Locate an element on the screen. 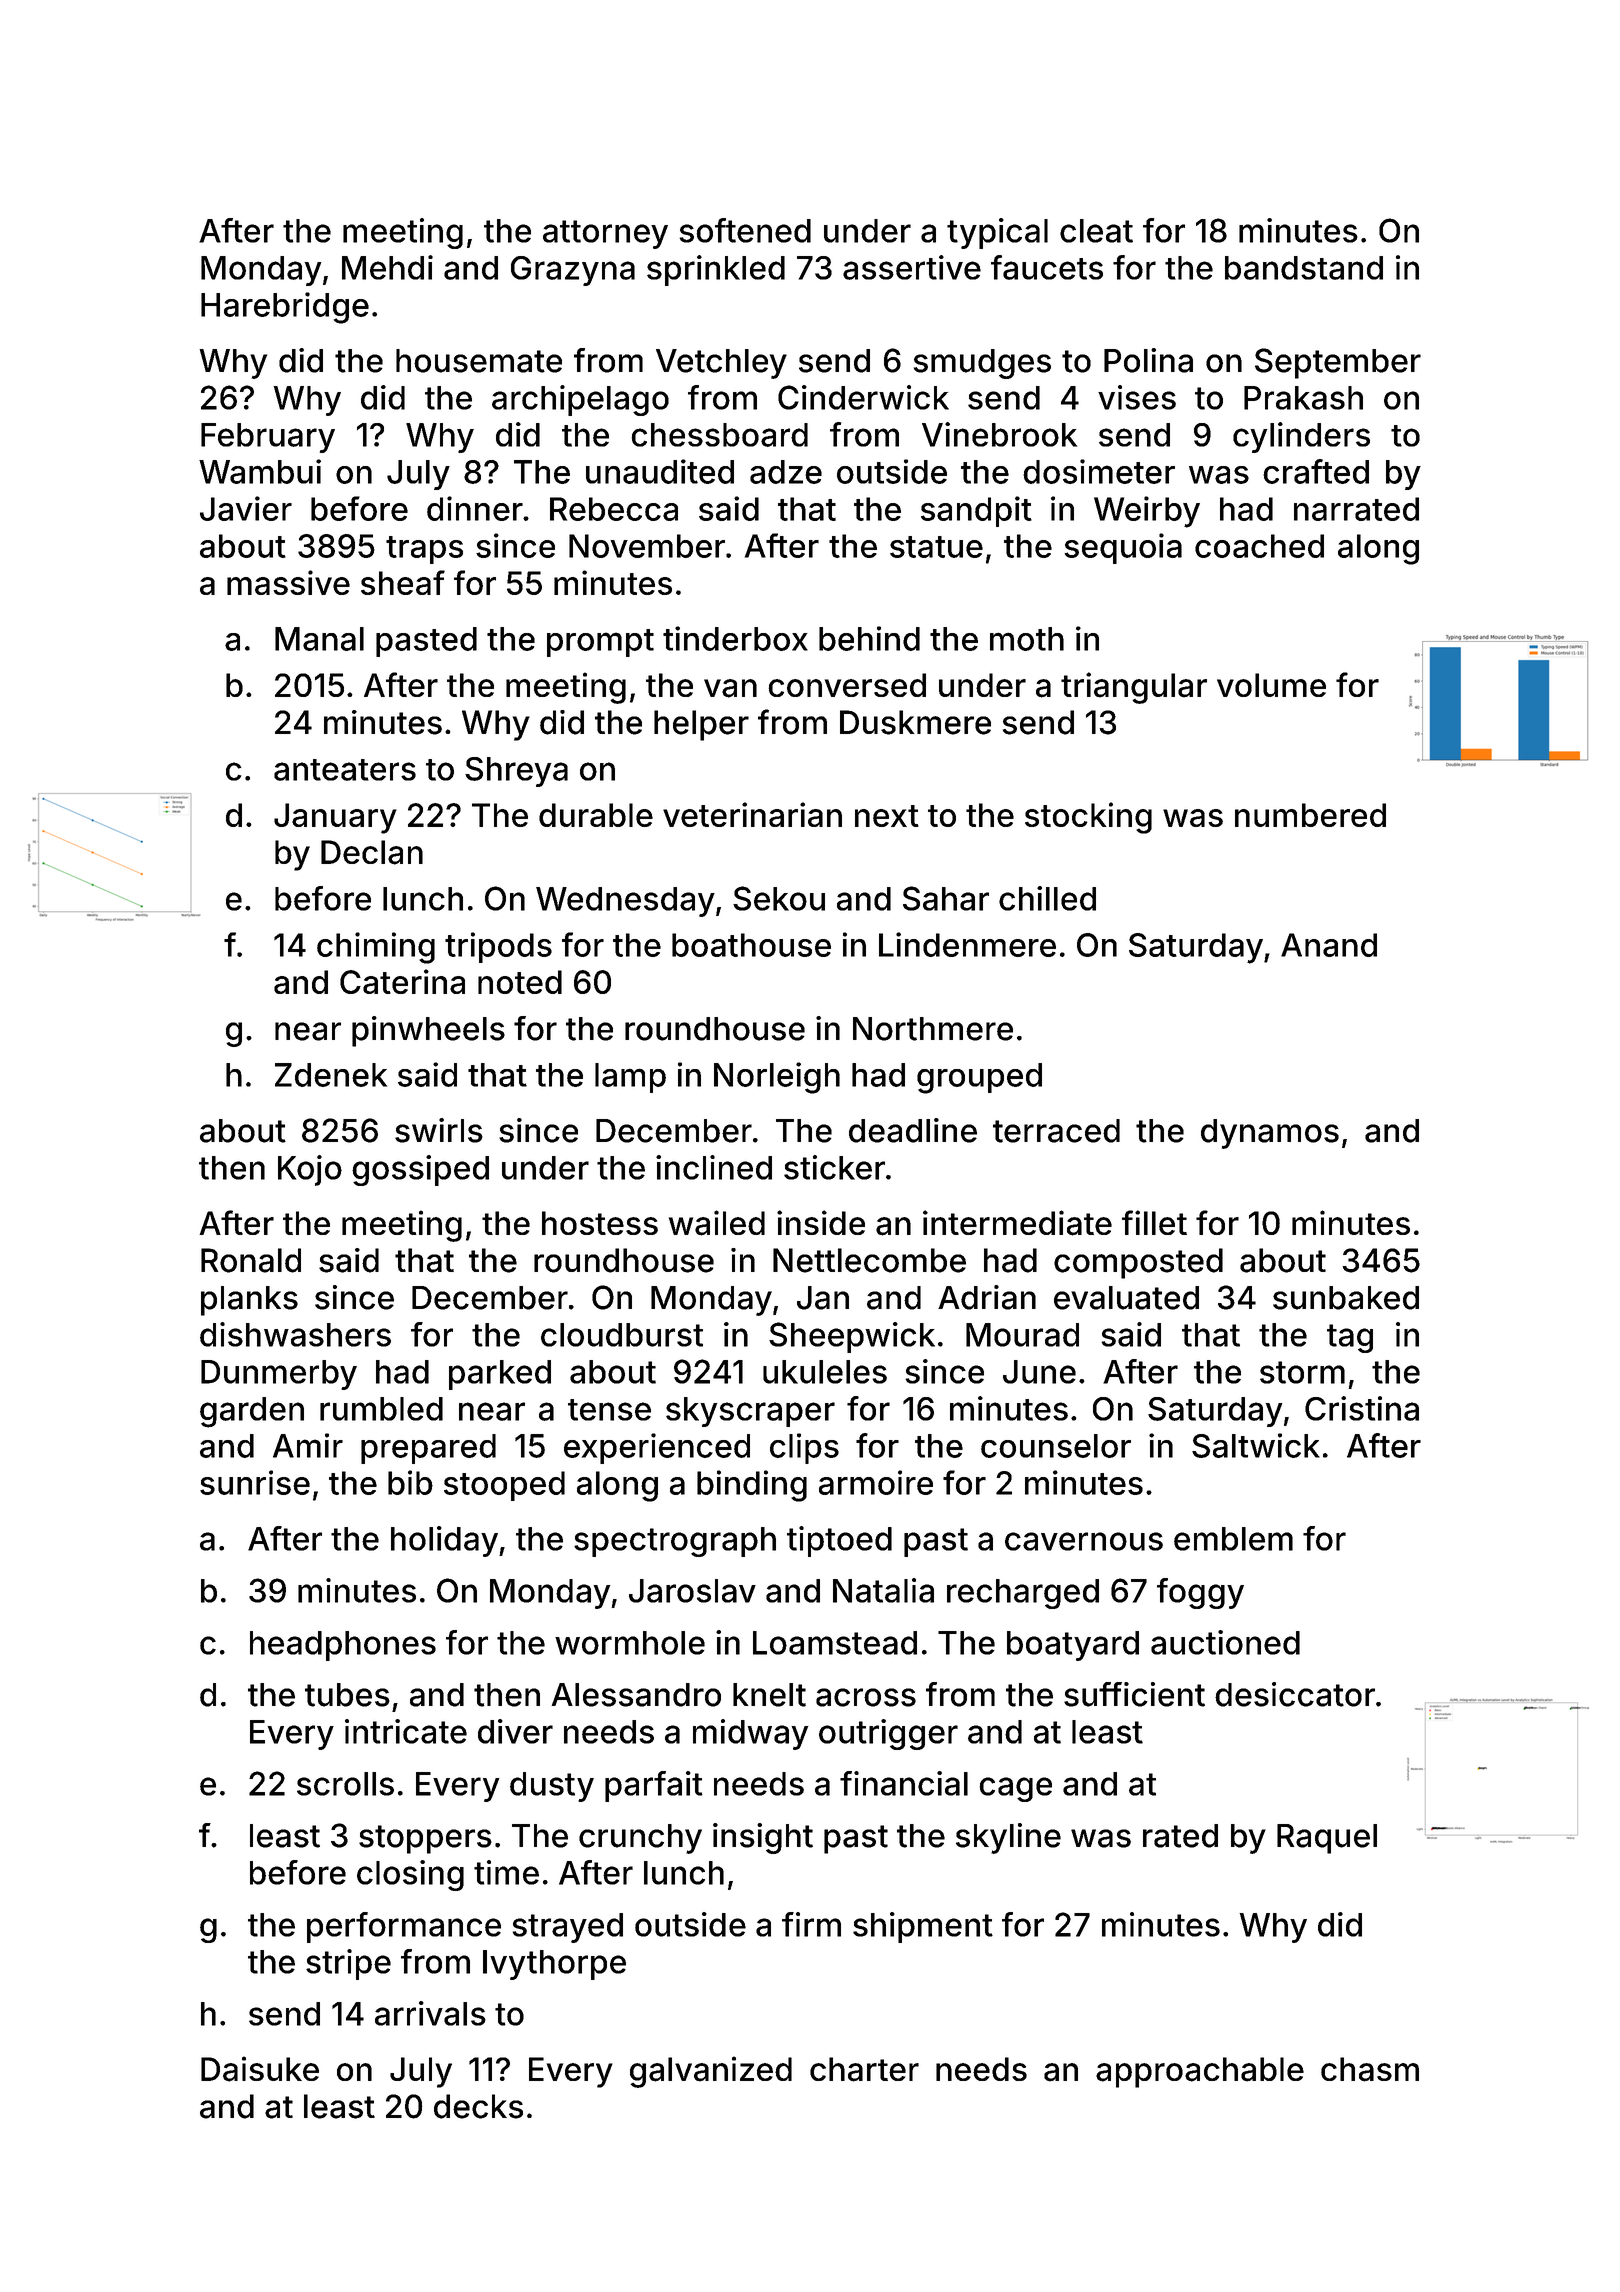 The image size is (1620, 2292). crafted is located at coordinates (1316, 471).
